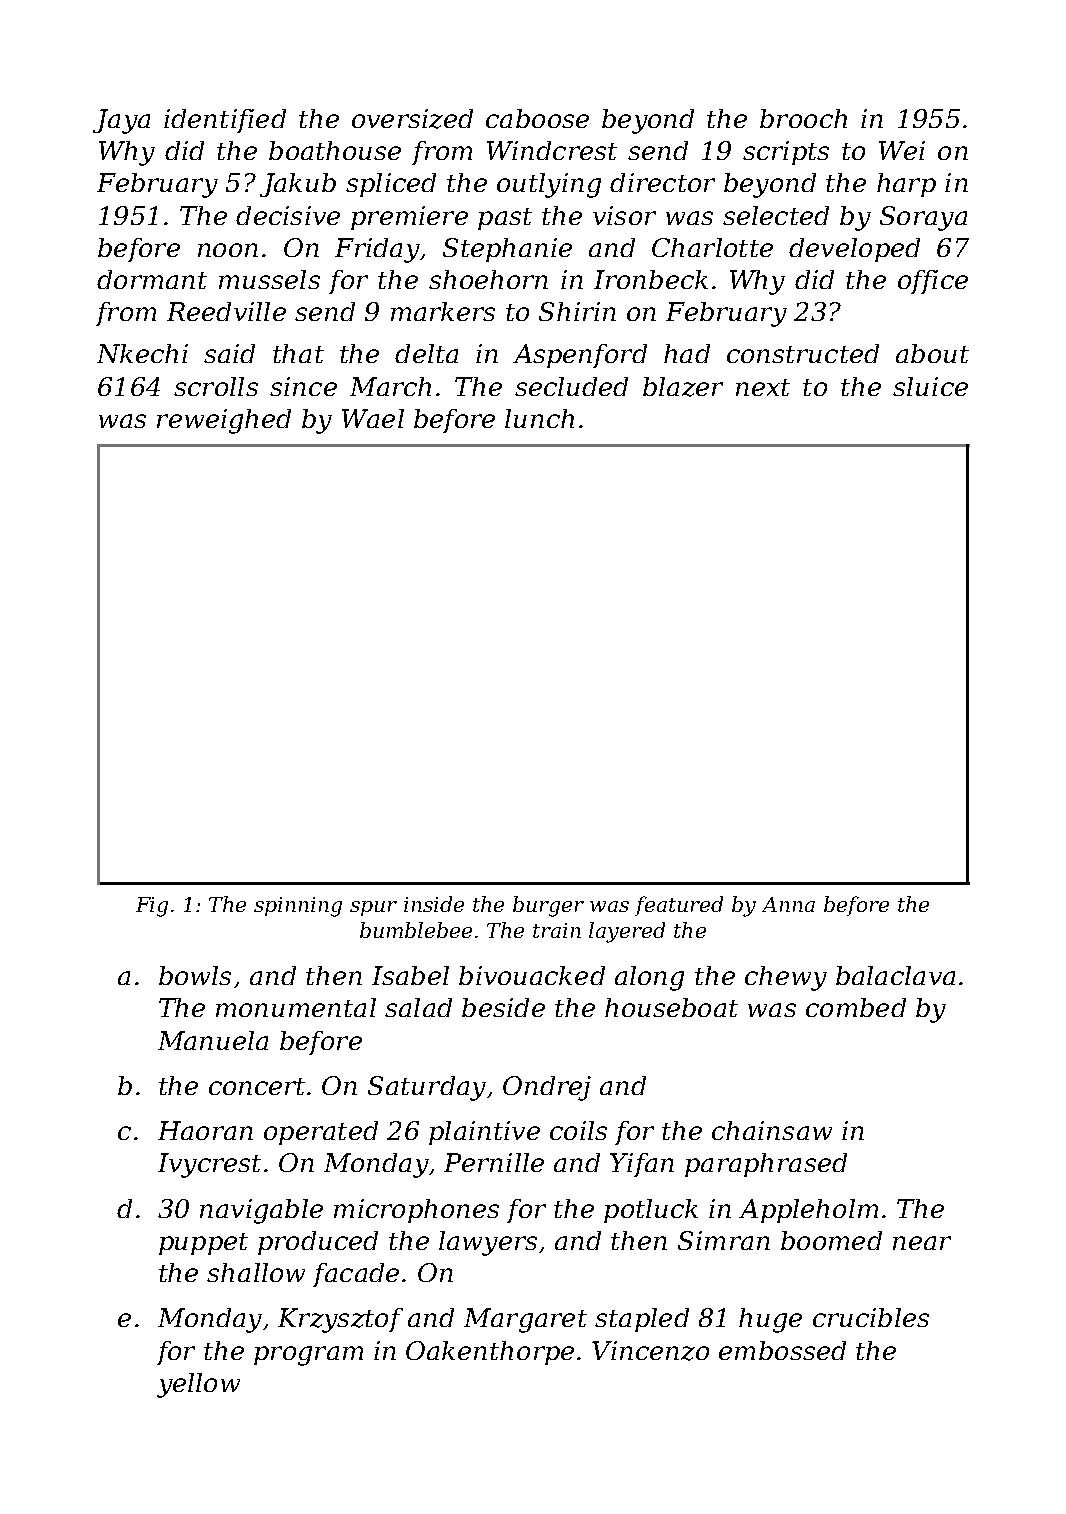  What do you see at coordinates (856, 1007) in the screenshot?
I see `combed` at bounding box center [856, 1007].
